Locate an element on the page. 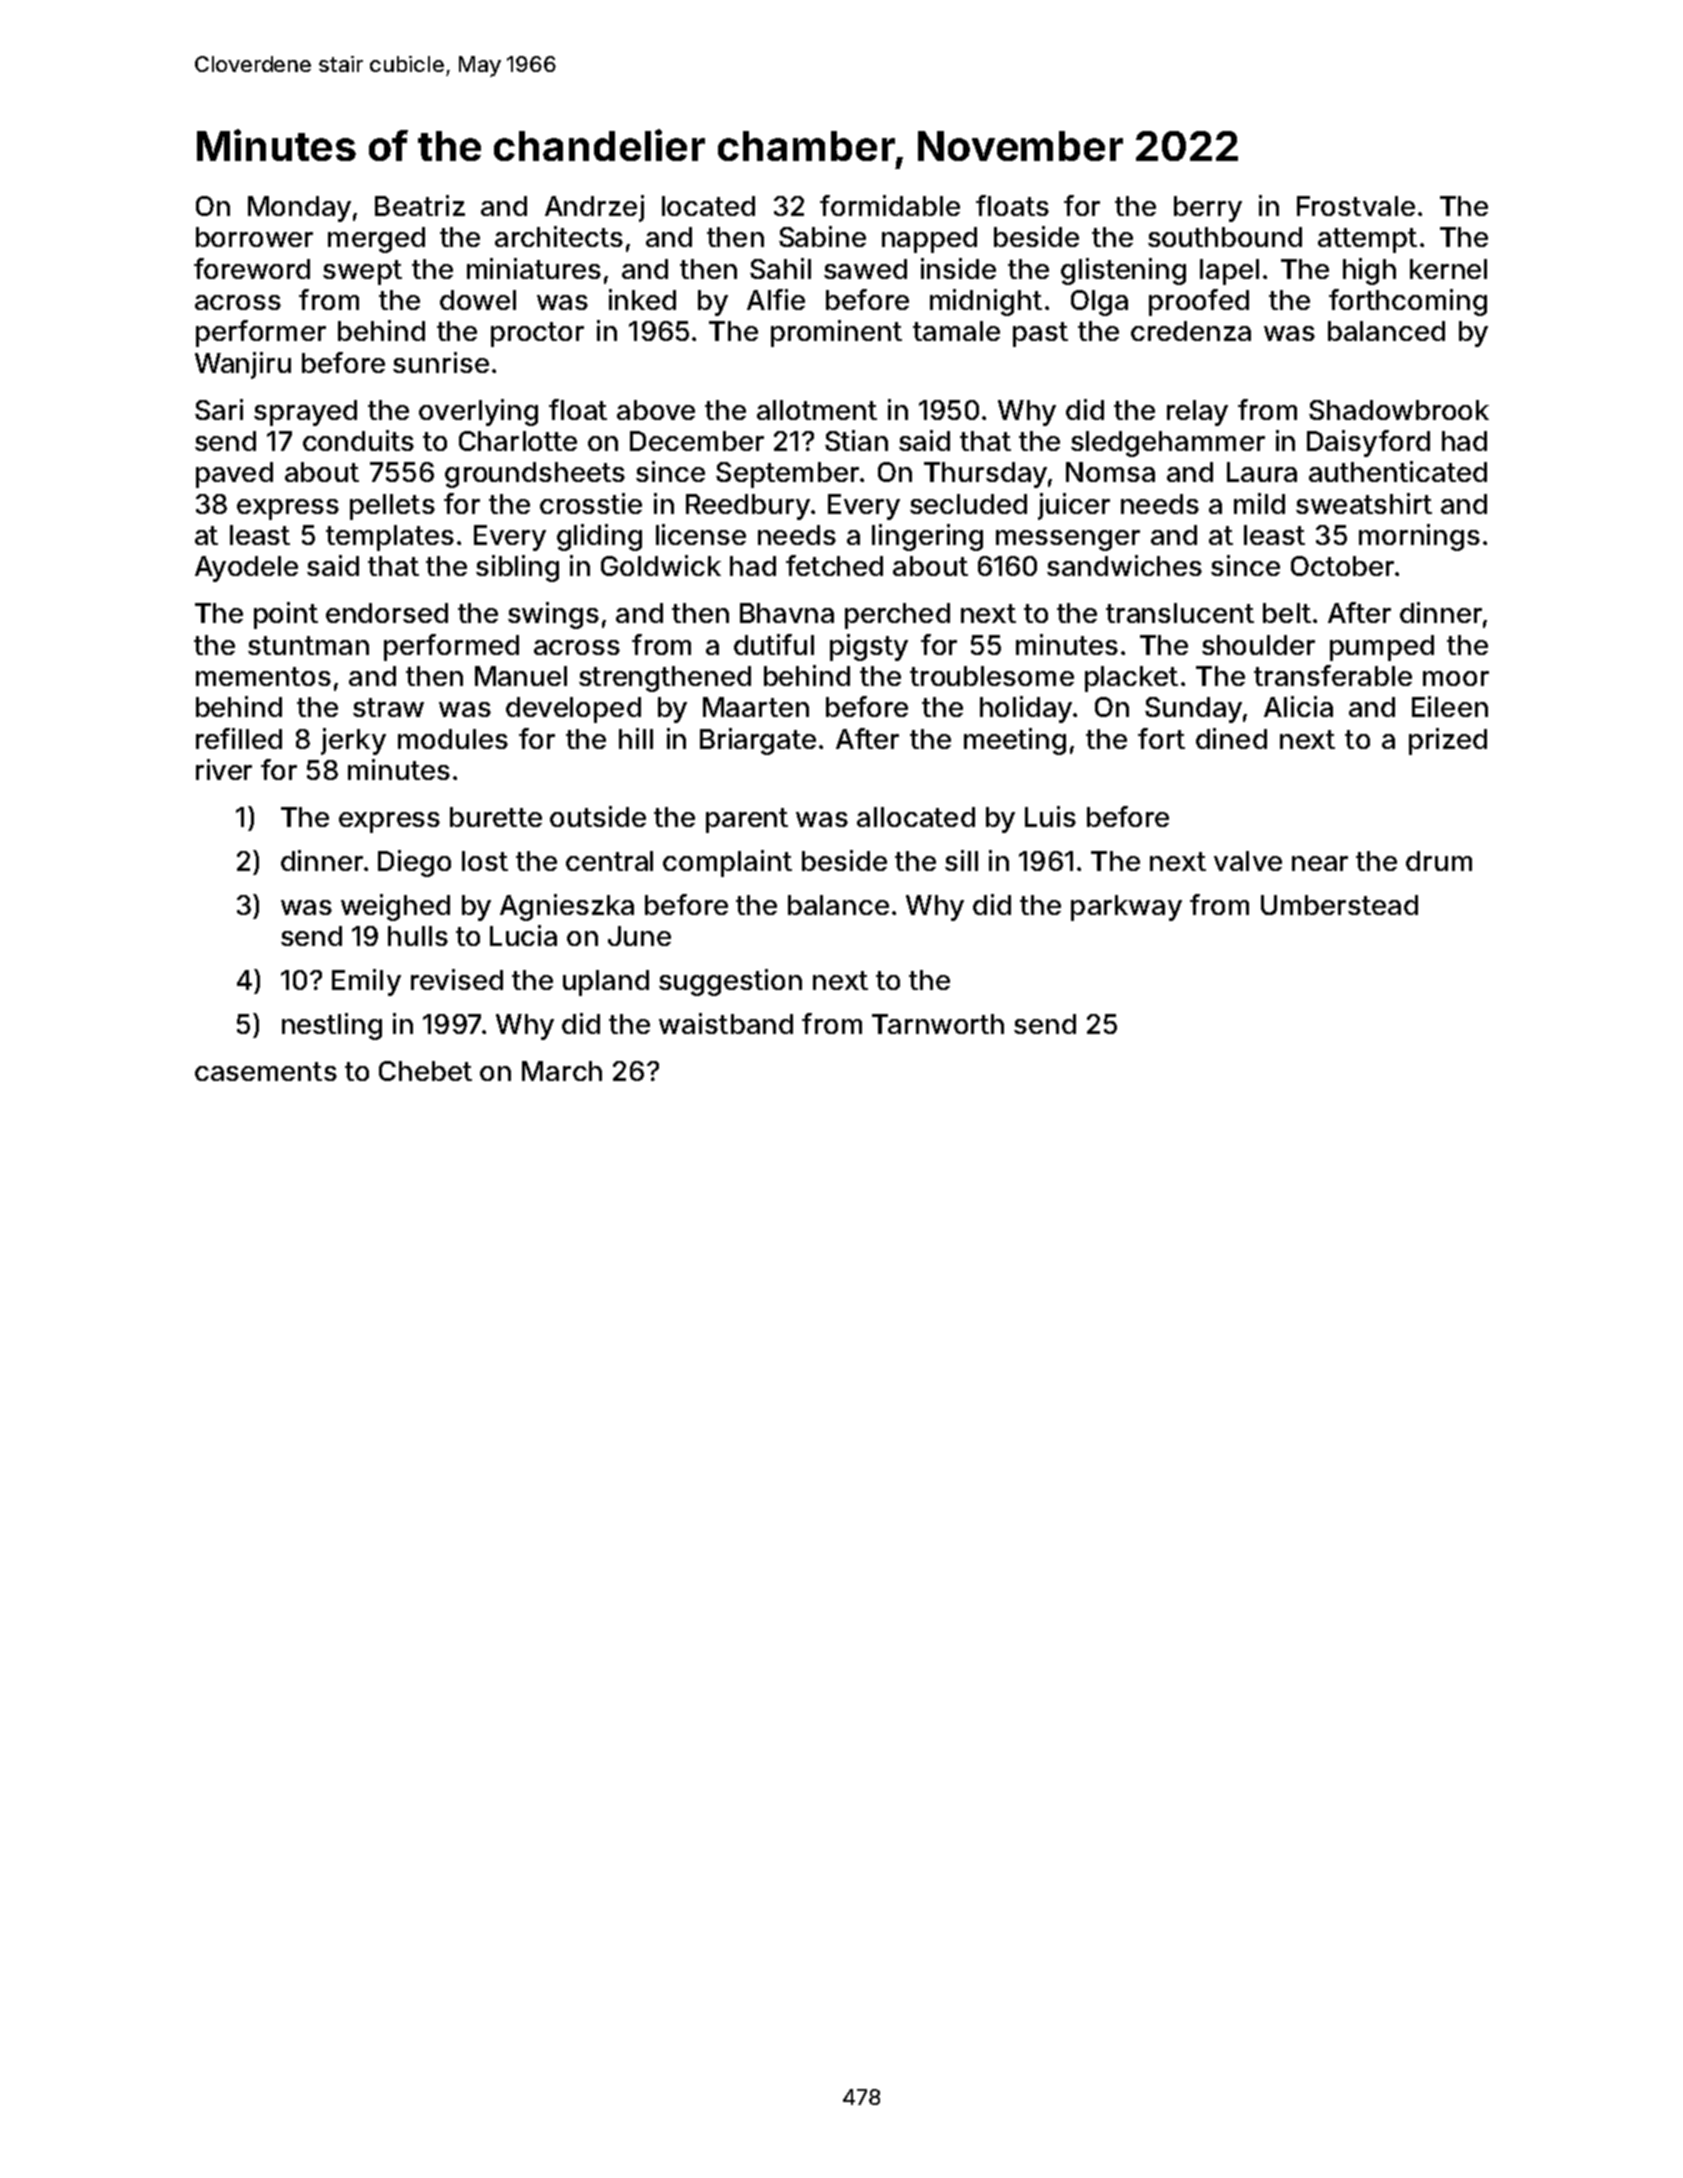  Stian is located at coordinates (856, 440).
